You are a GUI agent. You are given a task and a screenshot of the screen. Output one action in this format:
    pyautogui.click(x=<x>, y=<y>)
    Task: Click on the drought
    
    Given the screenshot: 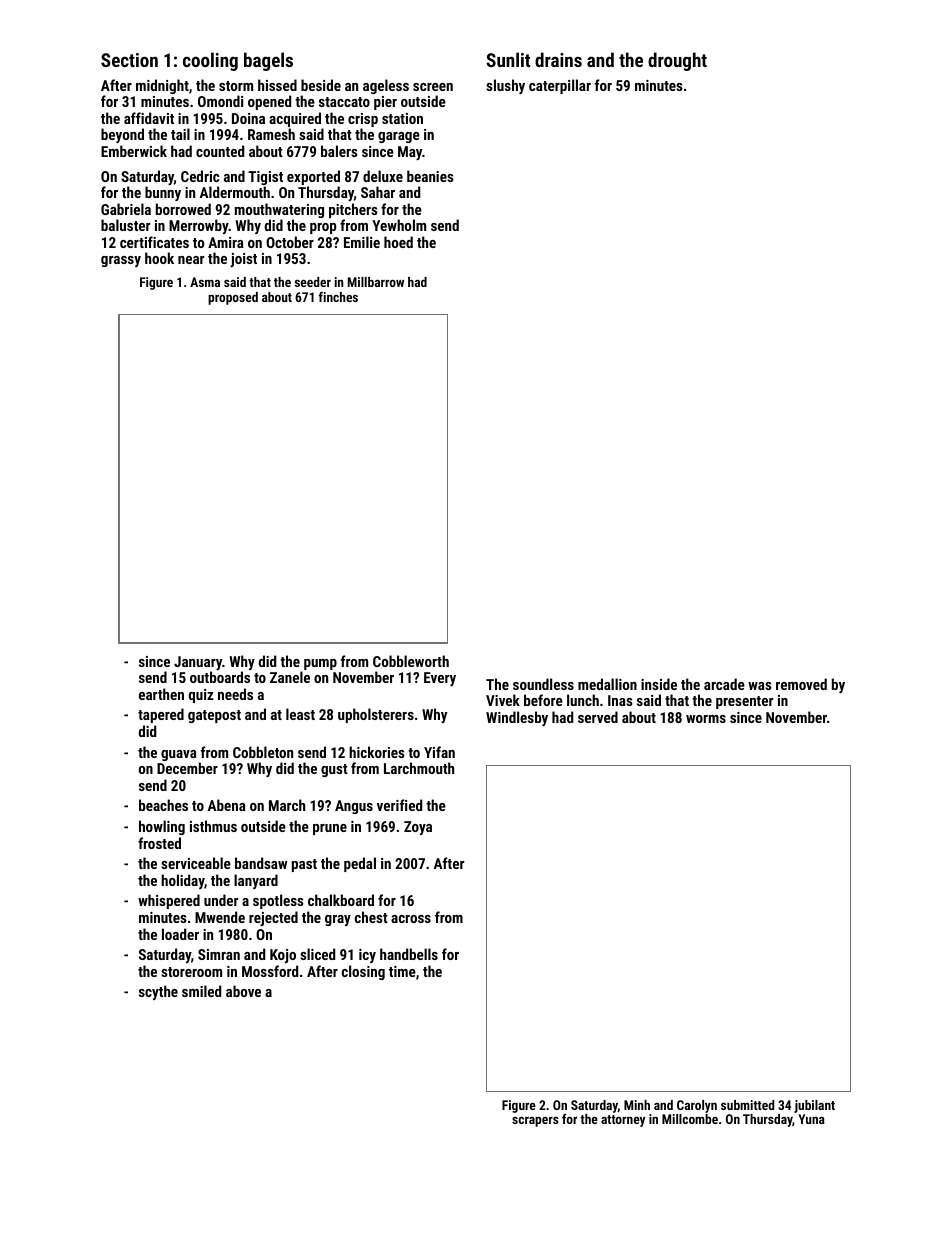 What is the action you would take?
    pyautogui.click(x=677, y=61)
